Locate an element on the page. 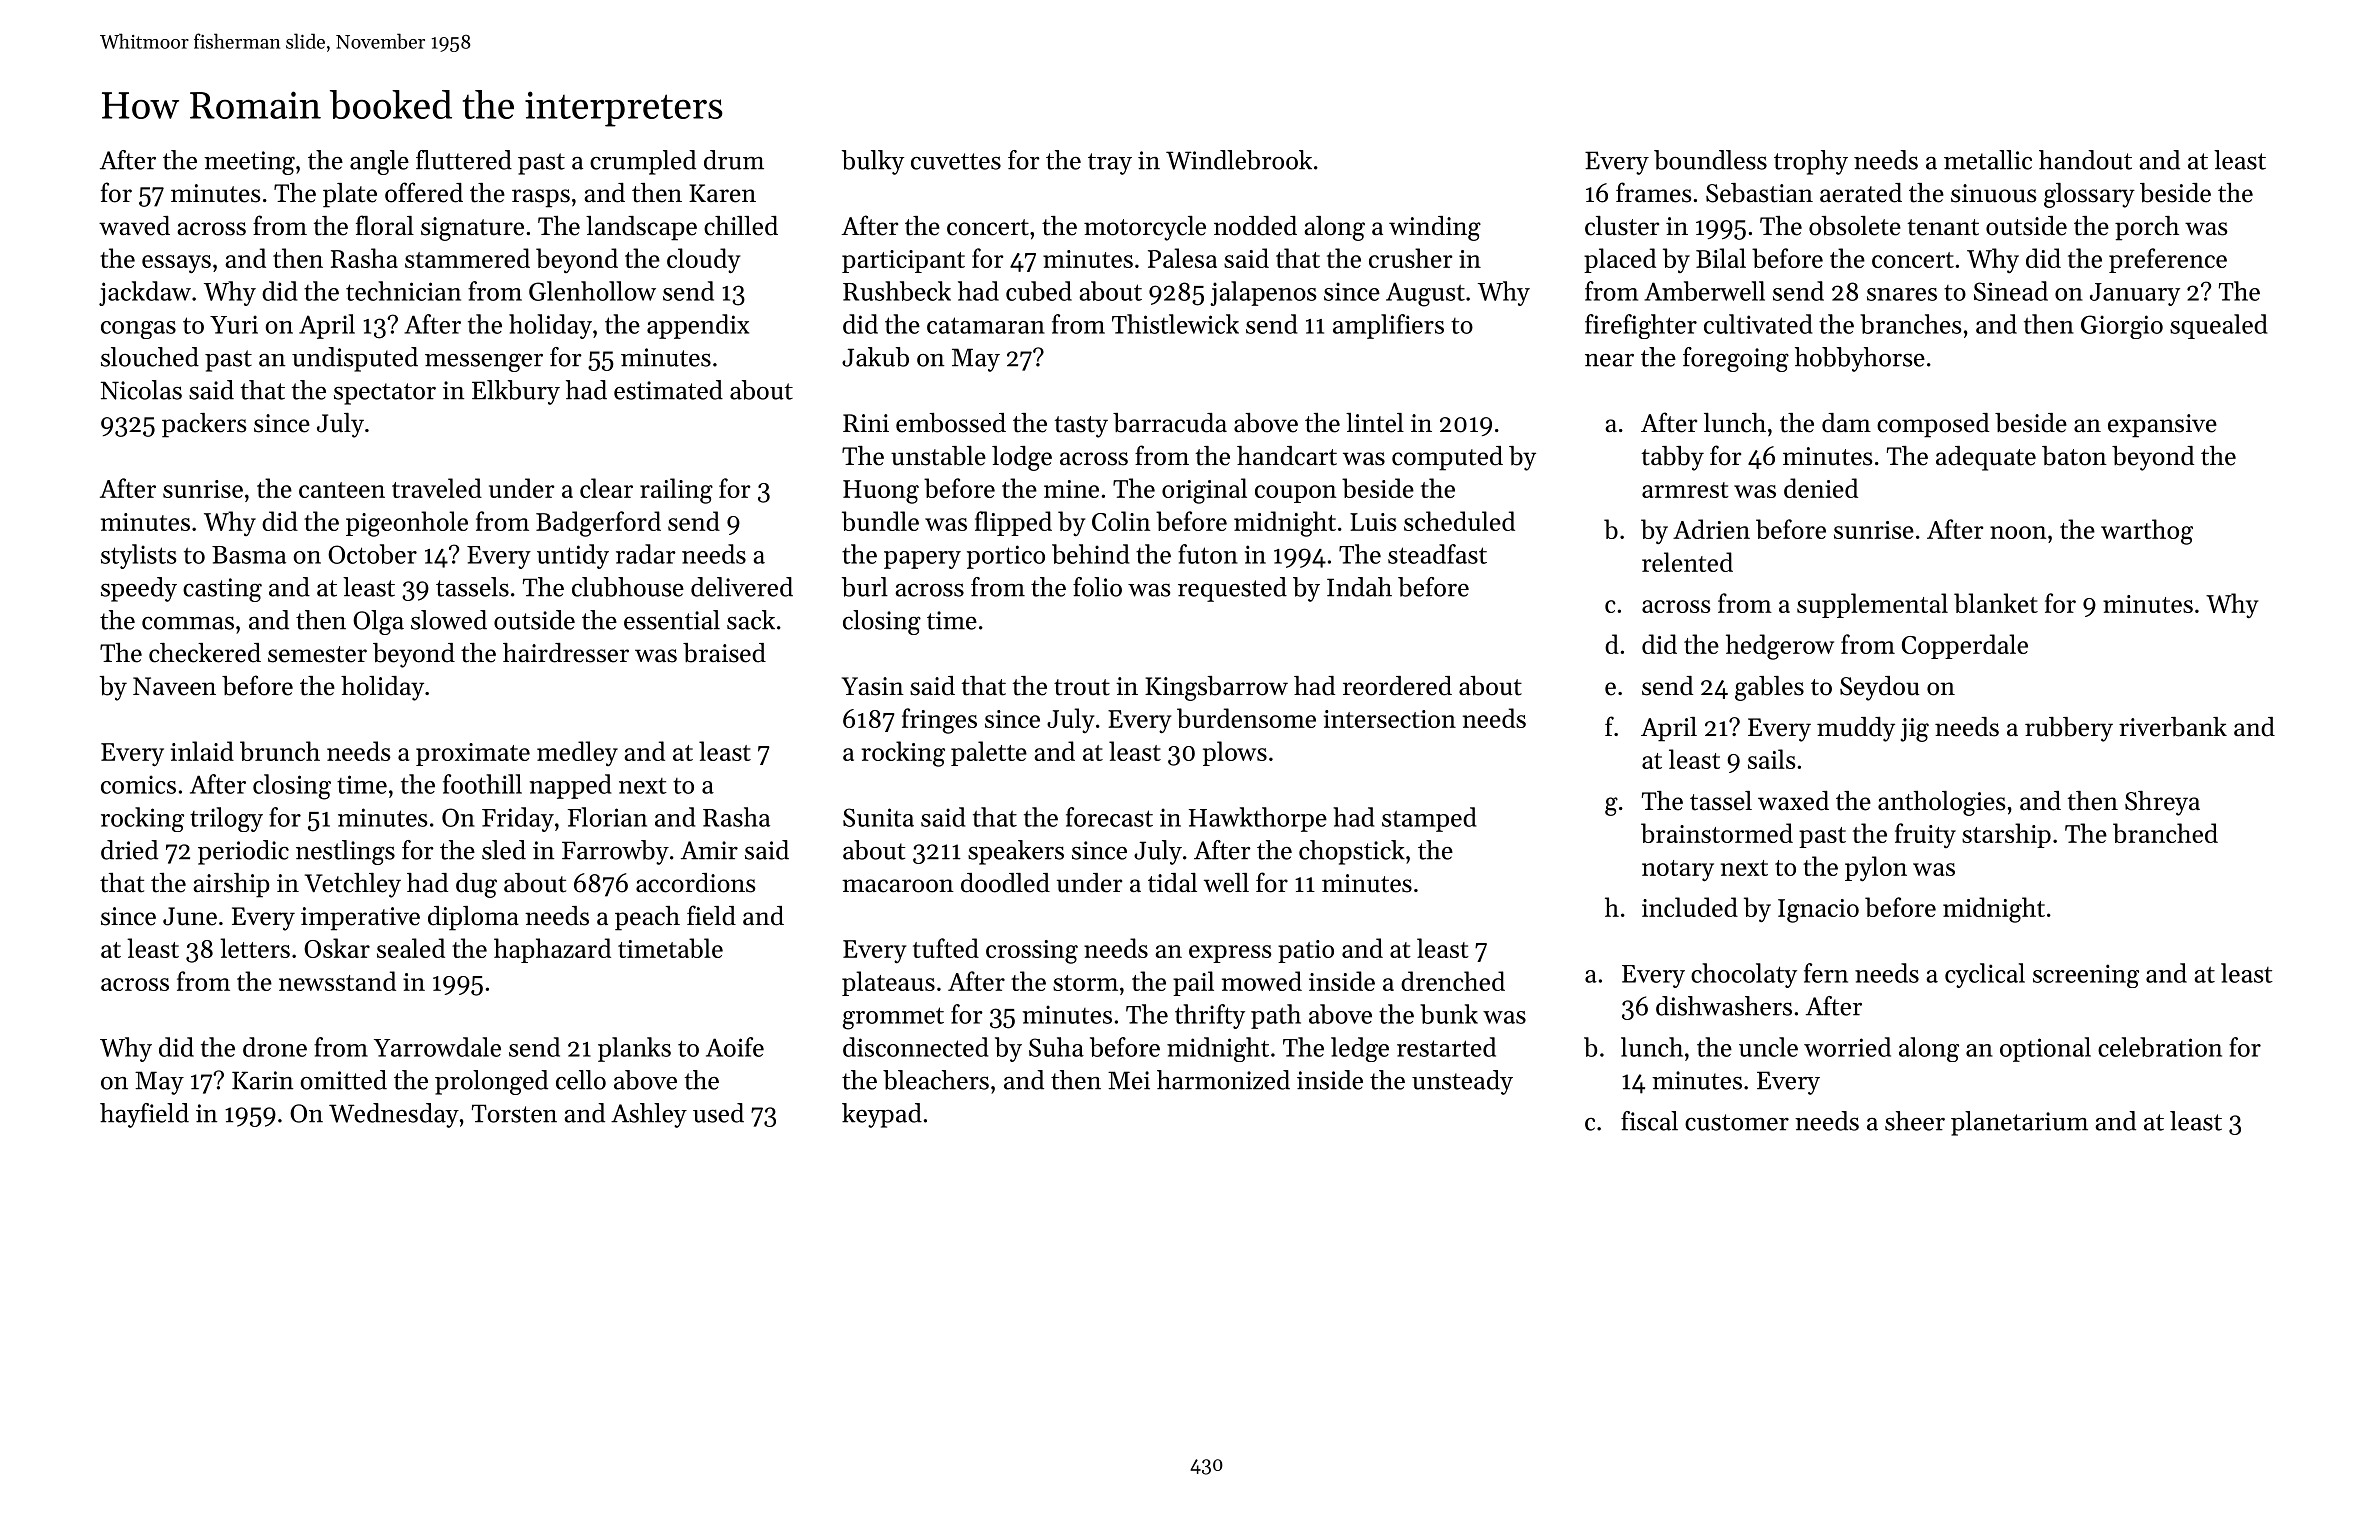 Image resolution: width=2380 pixels, height=1540 pixels. fluttered is located at coordinates (464, 160).
